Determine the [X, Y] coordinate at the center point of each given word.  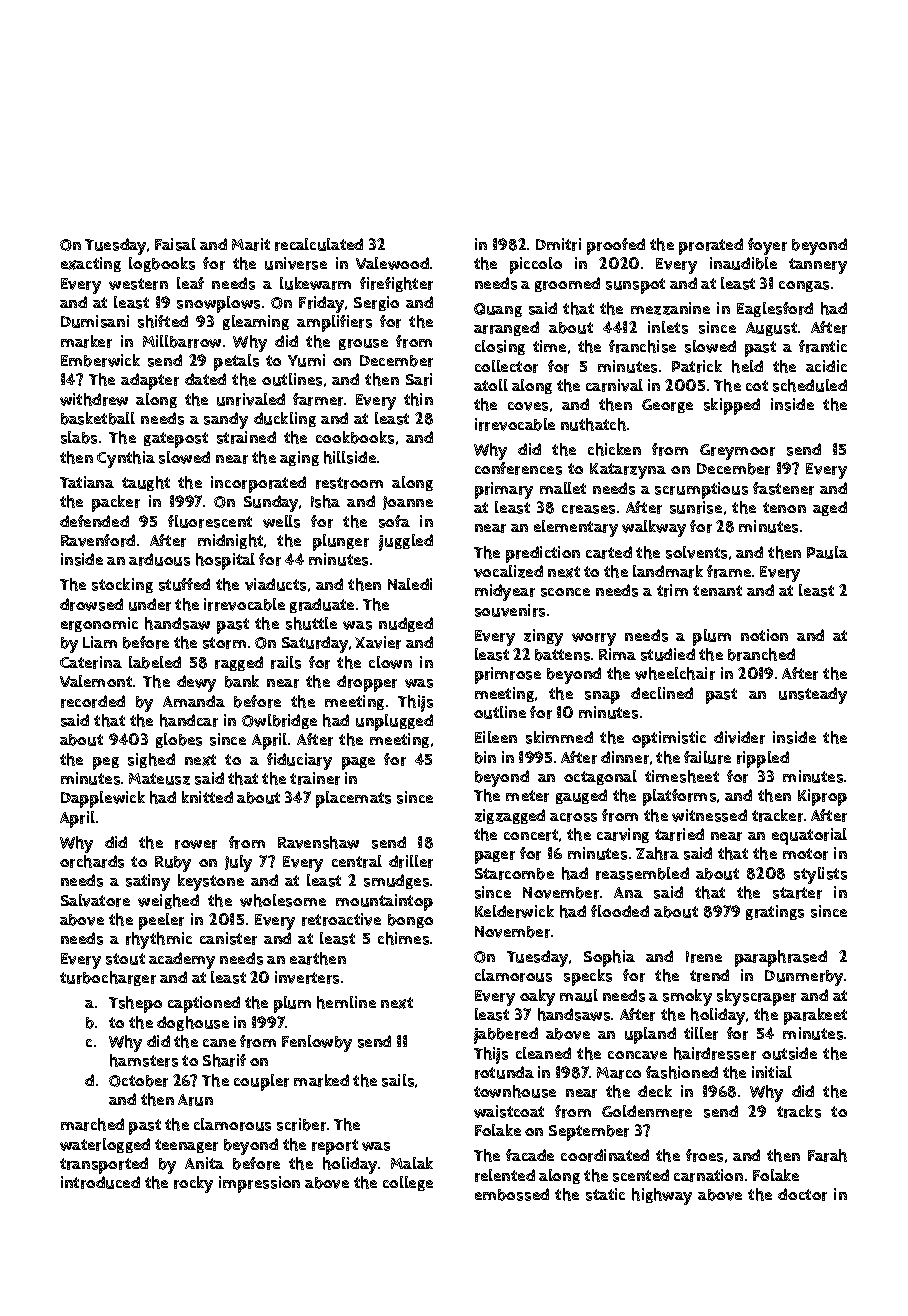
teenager [186, 1146]
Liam [100, 642]
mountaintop [384, 902]
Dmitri [558, 244]
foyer [767, 246]
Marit [251, 244]
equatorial [809, 836]
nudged [406, 624]
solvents [696, 552]
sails [398, 1080]
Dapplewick [103, 799]
